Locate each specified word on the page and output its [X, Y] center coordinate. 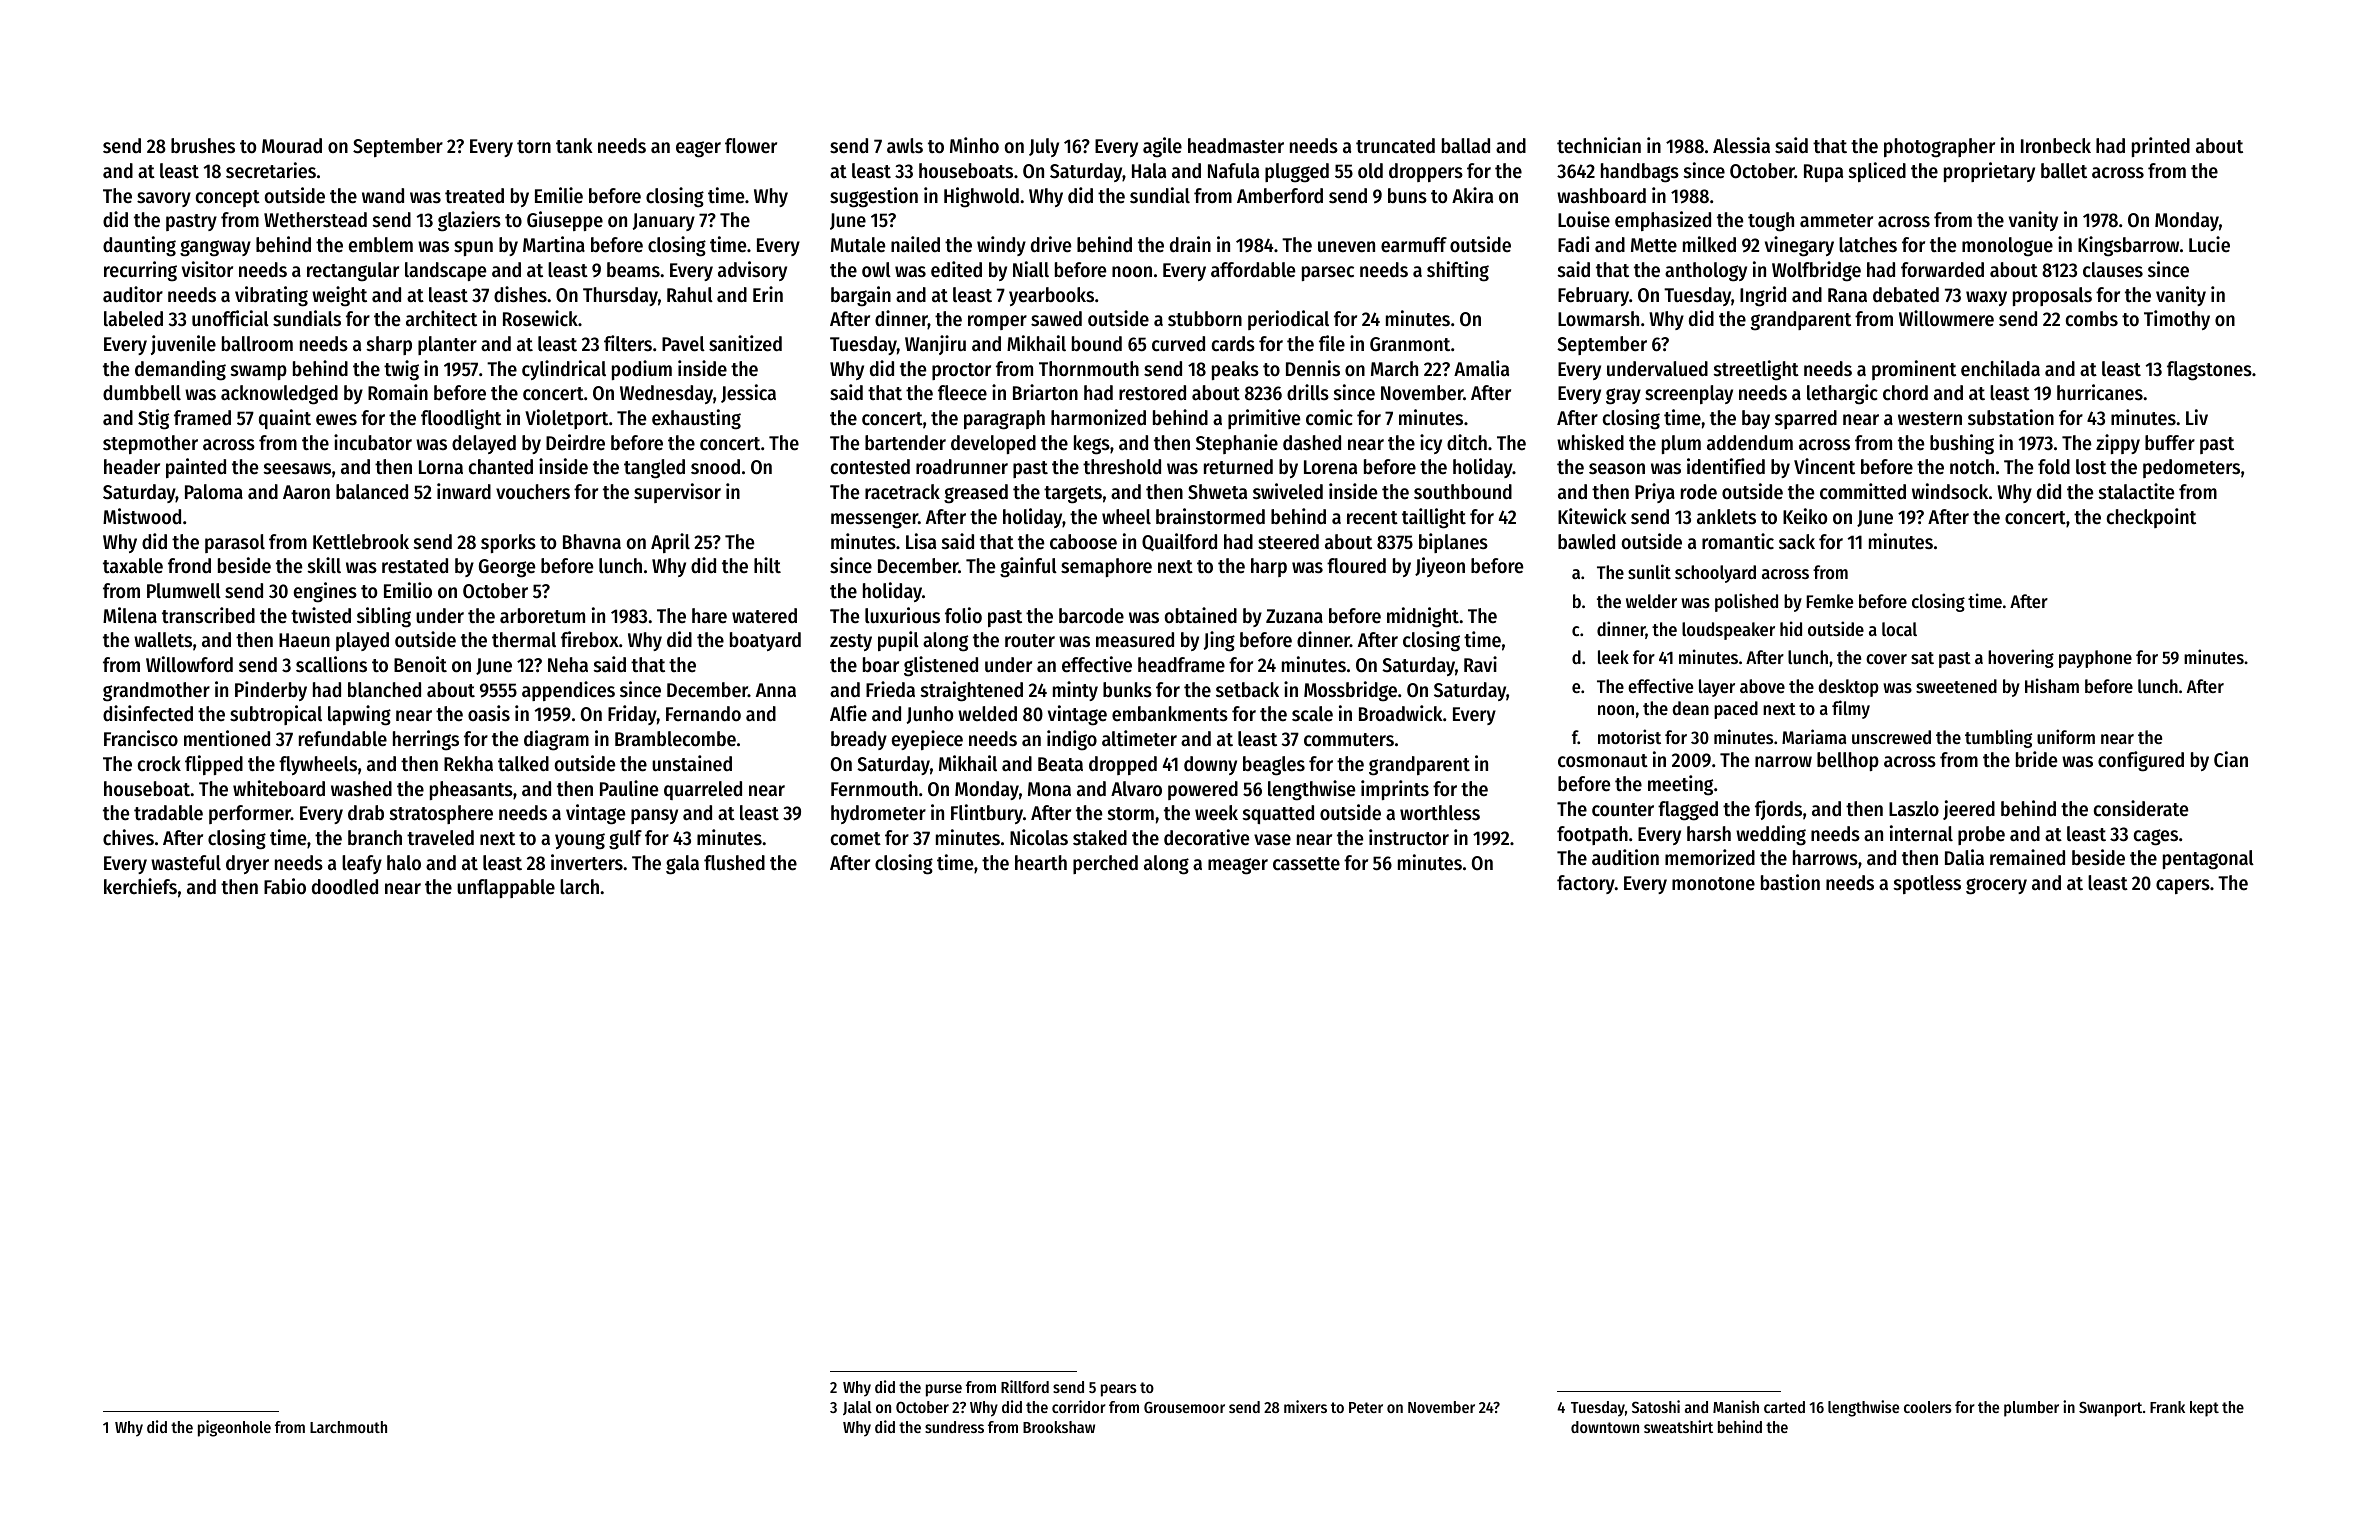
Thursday [620, 296]
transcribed [208, 615]
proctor [961, 371]
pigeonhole [234, 1428]
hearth [1041, 863]
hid [1791, 628]
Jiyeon [1440, 567]
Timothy [2177, 320]
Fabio [285, 886]
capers [2183, 886]
